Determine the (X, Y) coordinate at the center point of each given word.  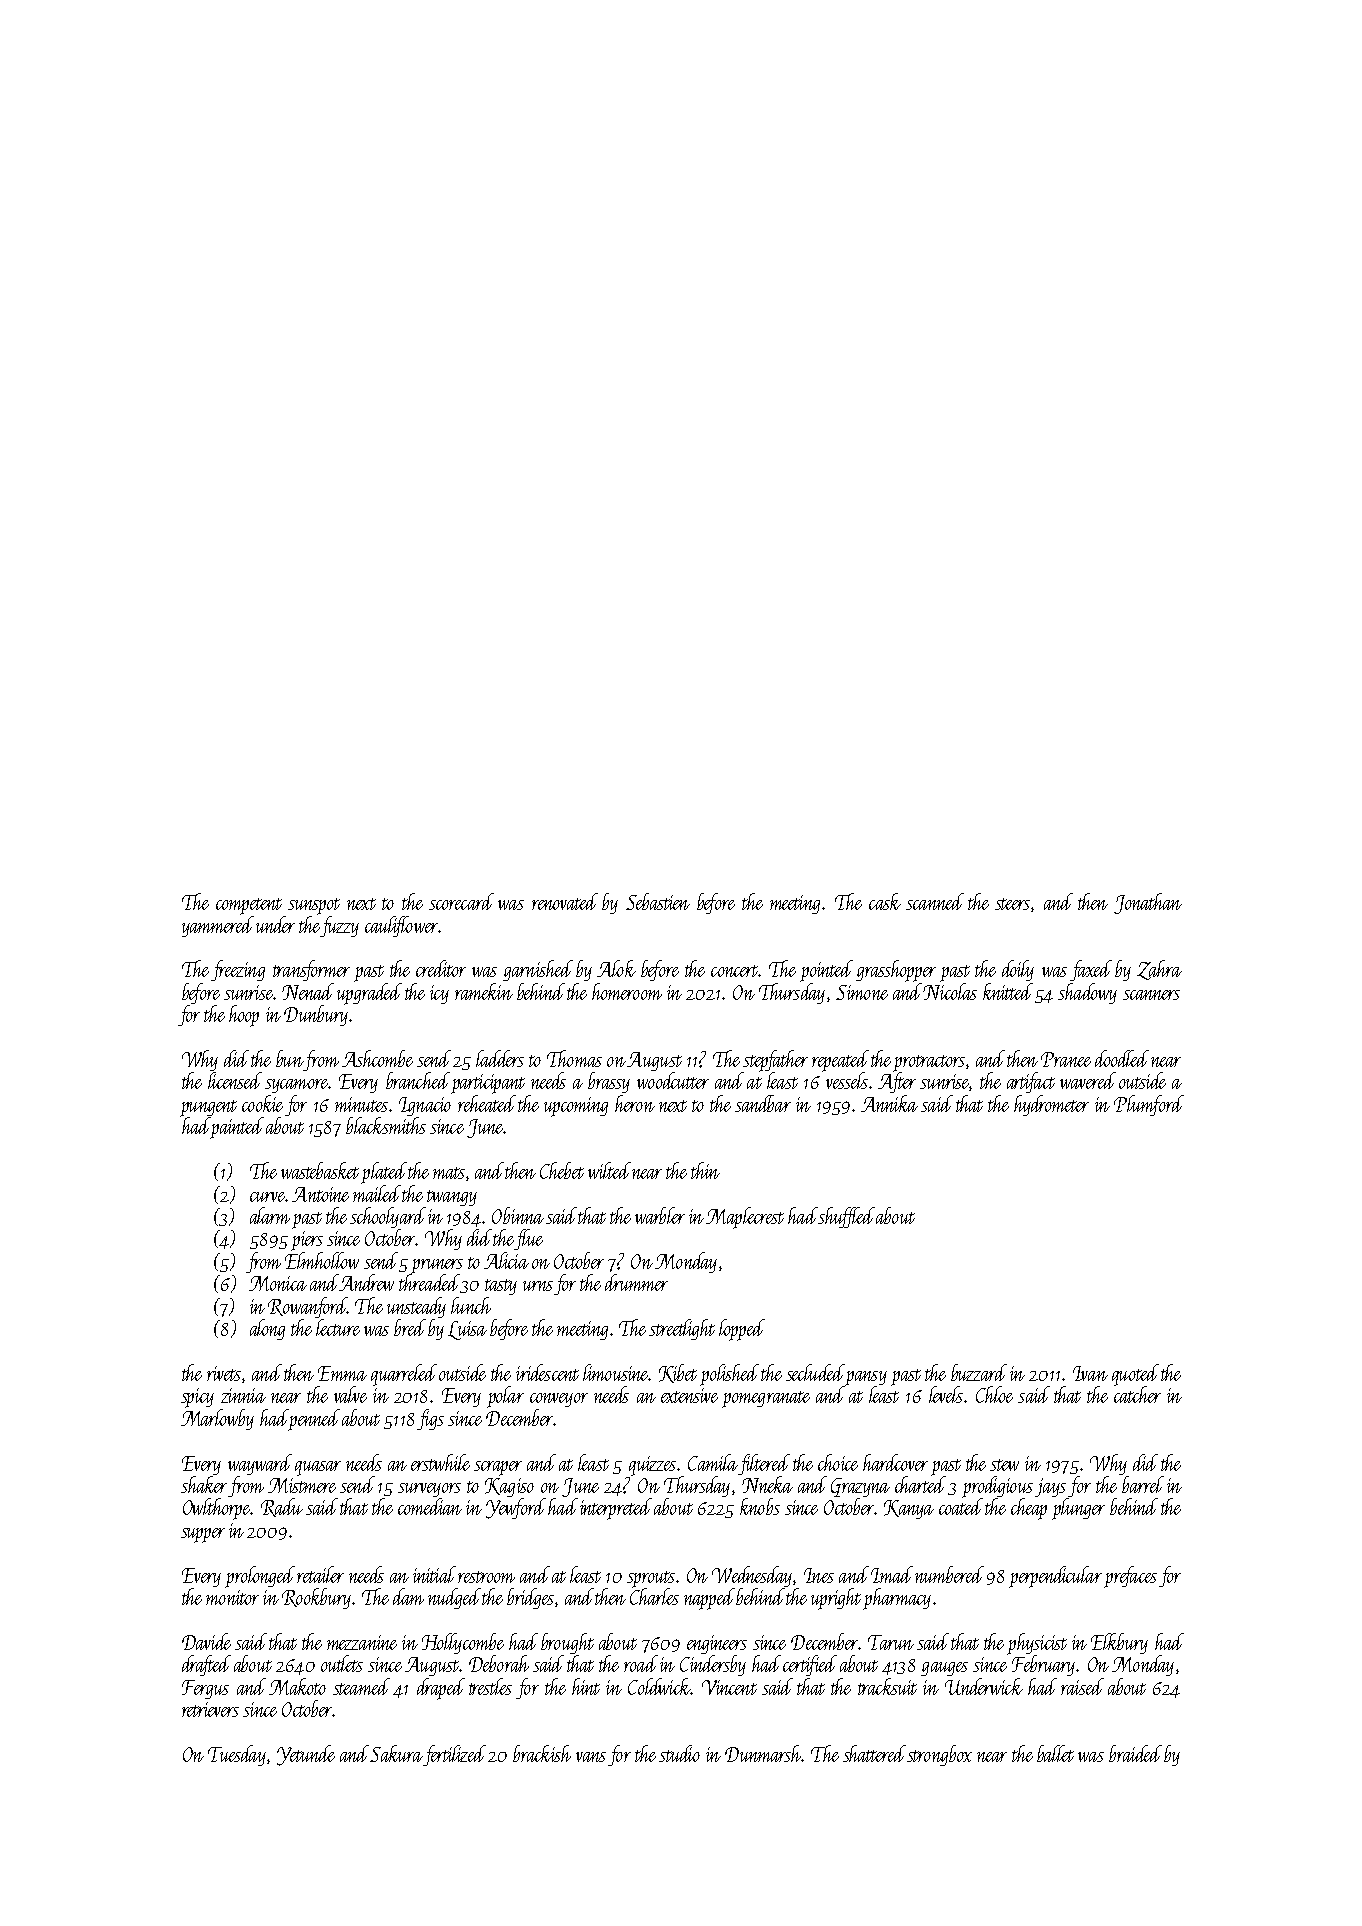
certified (810, 1665)
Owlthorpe (217, 1509)
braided (1135, 1753)
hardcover (895, 1462)
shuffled (846, 1217)
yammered (218, 926)
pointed (826, 971)
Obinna (518, 1215)
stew (1004, 1465)
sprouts (651, 1579)
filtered (764, 1464)
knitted (1008, 991)
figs (430, 1419)
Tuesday (237, 1755)
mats (449, 1173)
